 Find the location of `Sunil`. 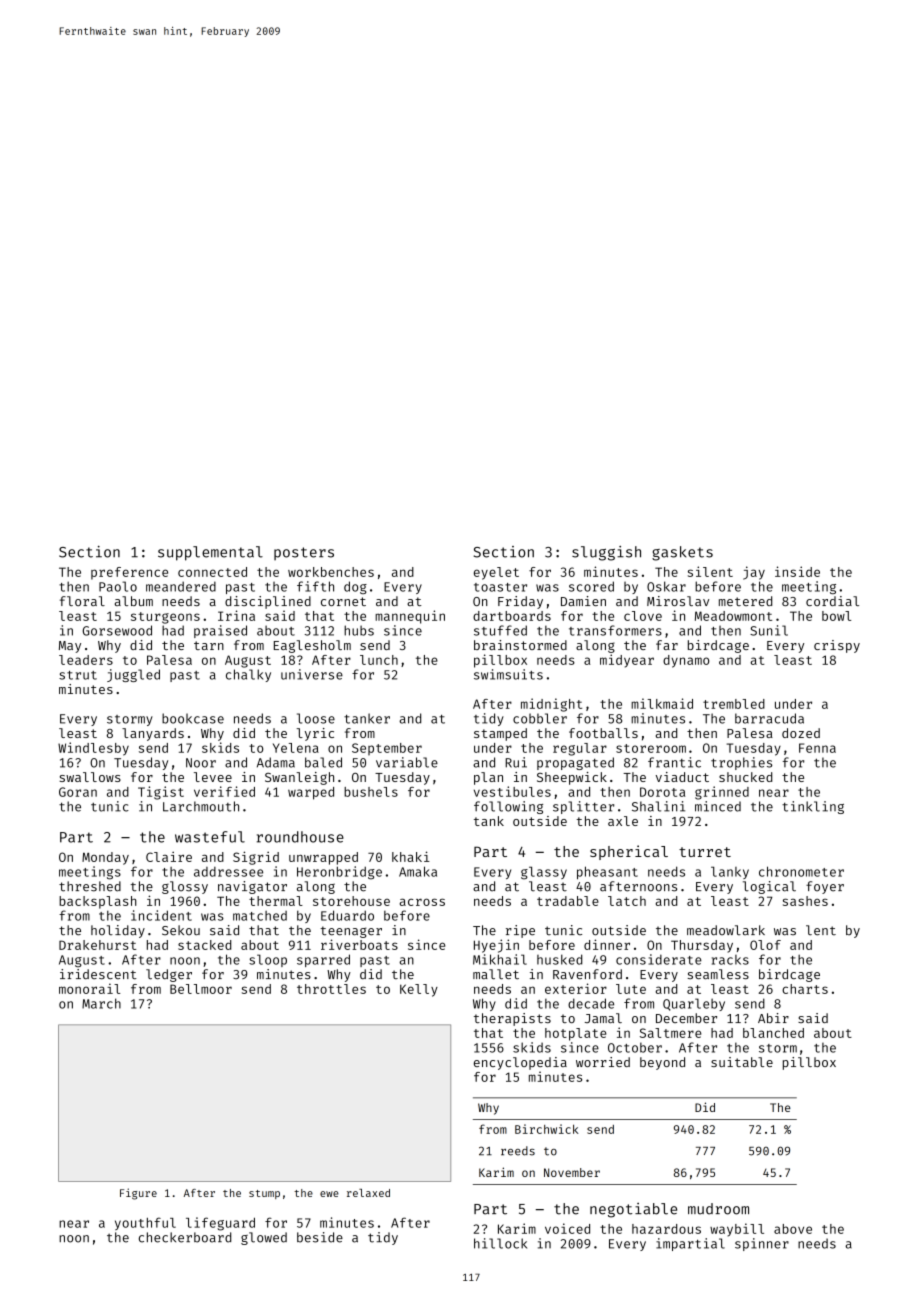

Sunil is located at coordinates (769, 630).
